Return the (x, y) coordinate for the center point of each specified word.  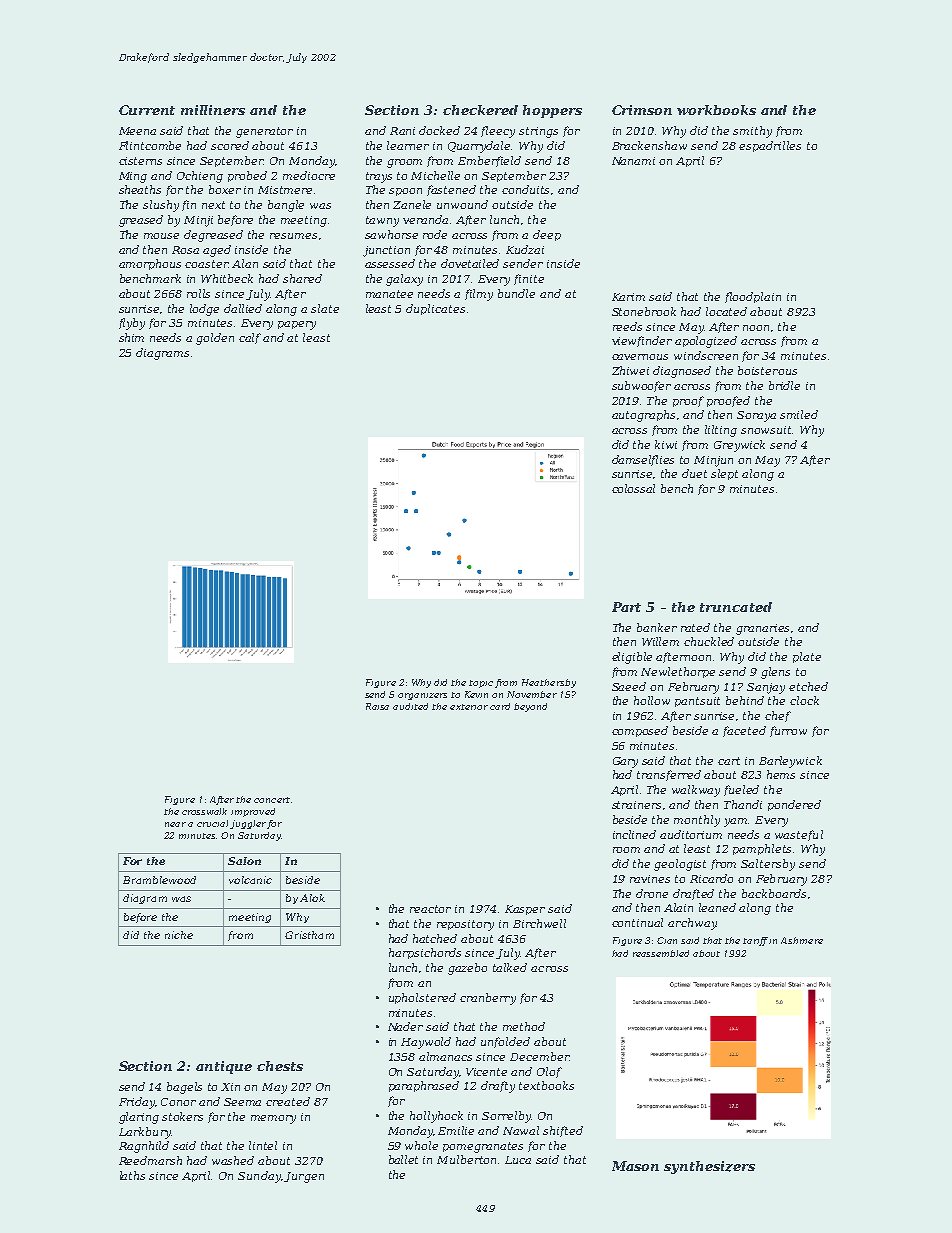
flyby (132, 324)
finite (529, 279)
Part (626, 607)
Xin (230, 1087)
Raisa (377, 706)
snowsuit (767, 430)
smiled (799, 414)
